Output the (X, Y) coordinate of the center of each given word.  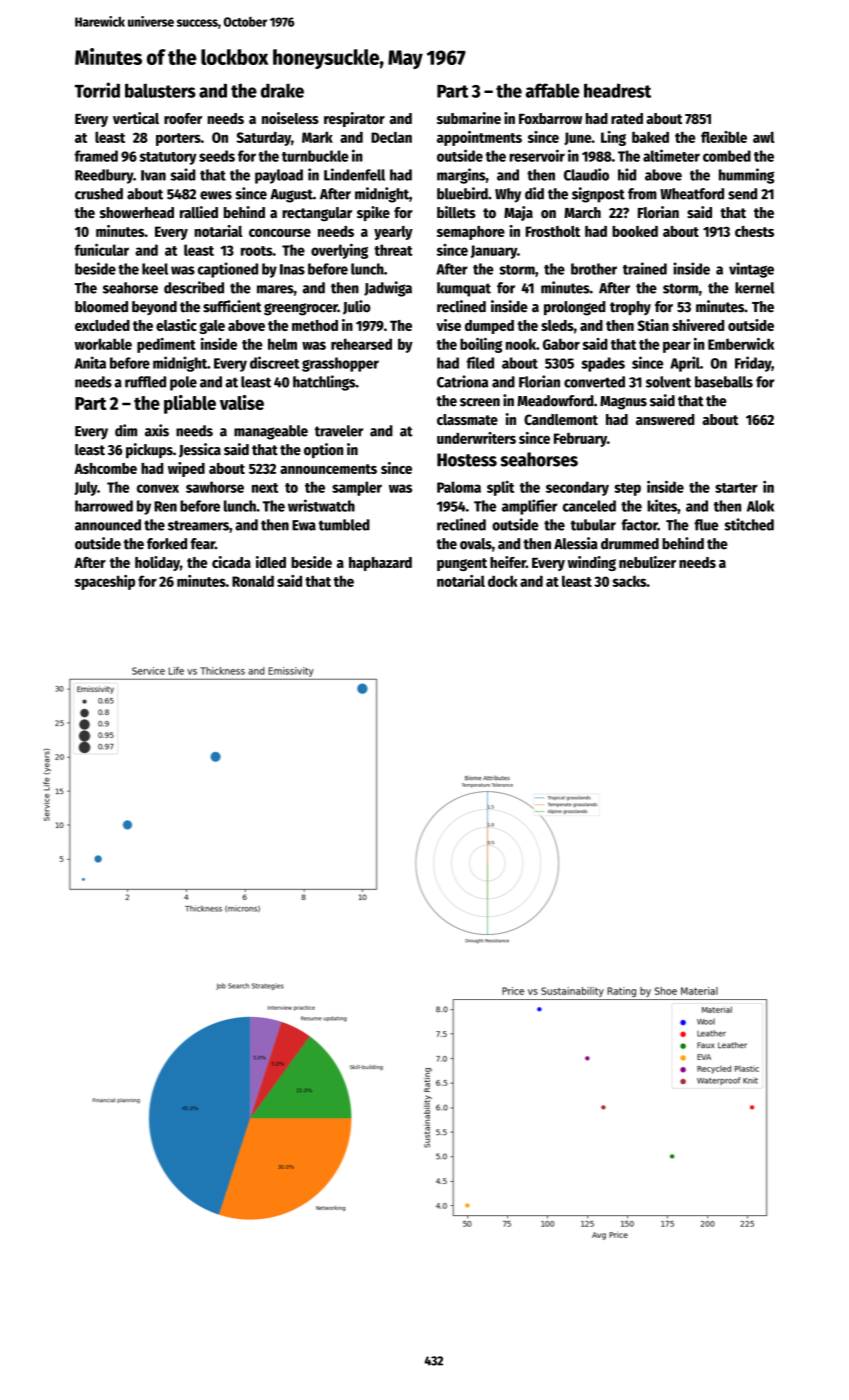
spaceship (105, 582)
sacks (629, 581)
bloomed (101, 307)
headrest (617, 90)
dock (503, 581)
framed (96, 156)
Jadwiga (388, 289)
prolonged (574, 308)
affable (553, 90)
